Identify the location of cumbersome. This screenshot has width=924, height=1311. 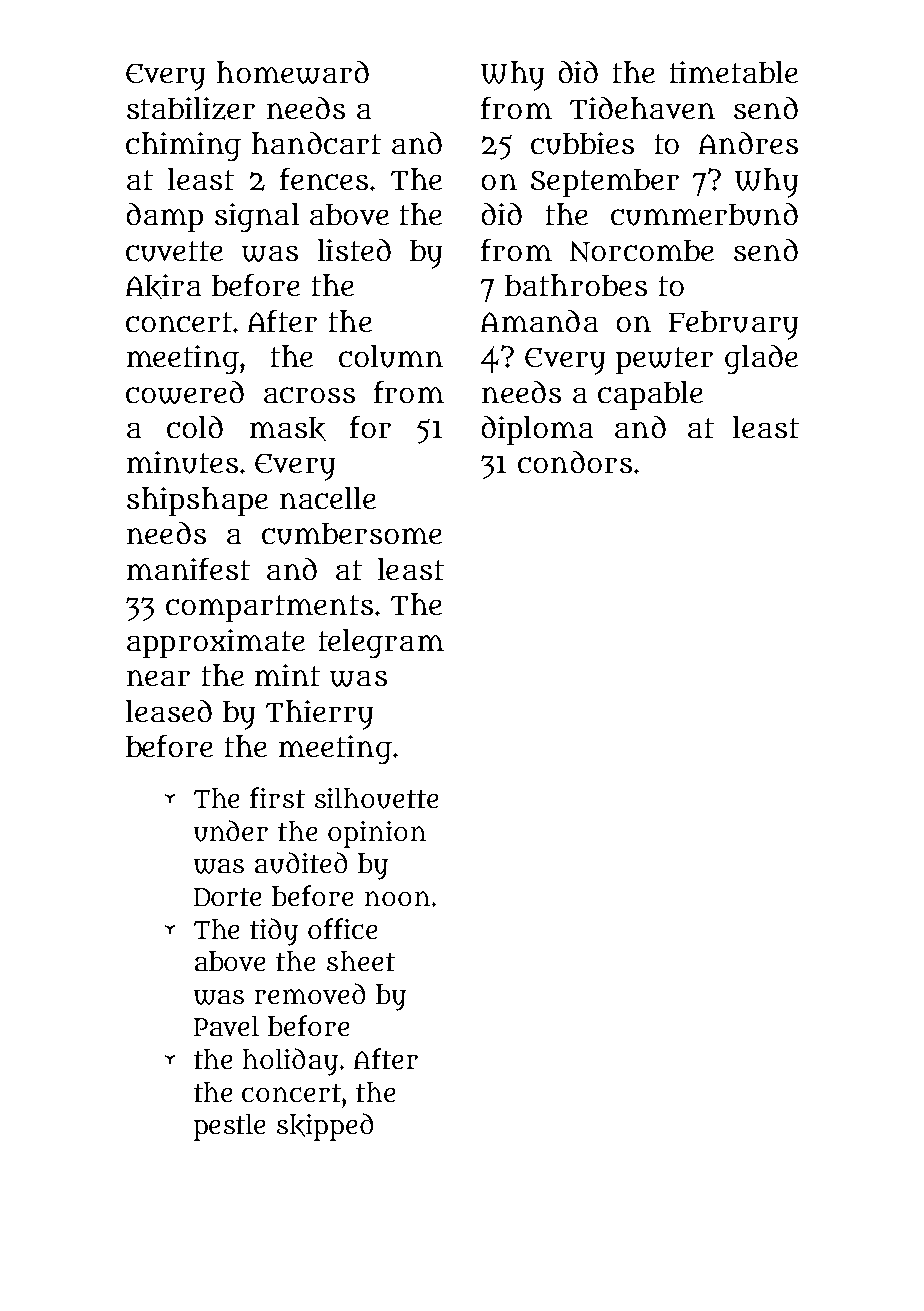
(352, 534).
